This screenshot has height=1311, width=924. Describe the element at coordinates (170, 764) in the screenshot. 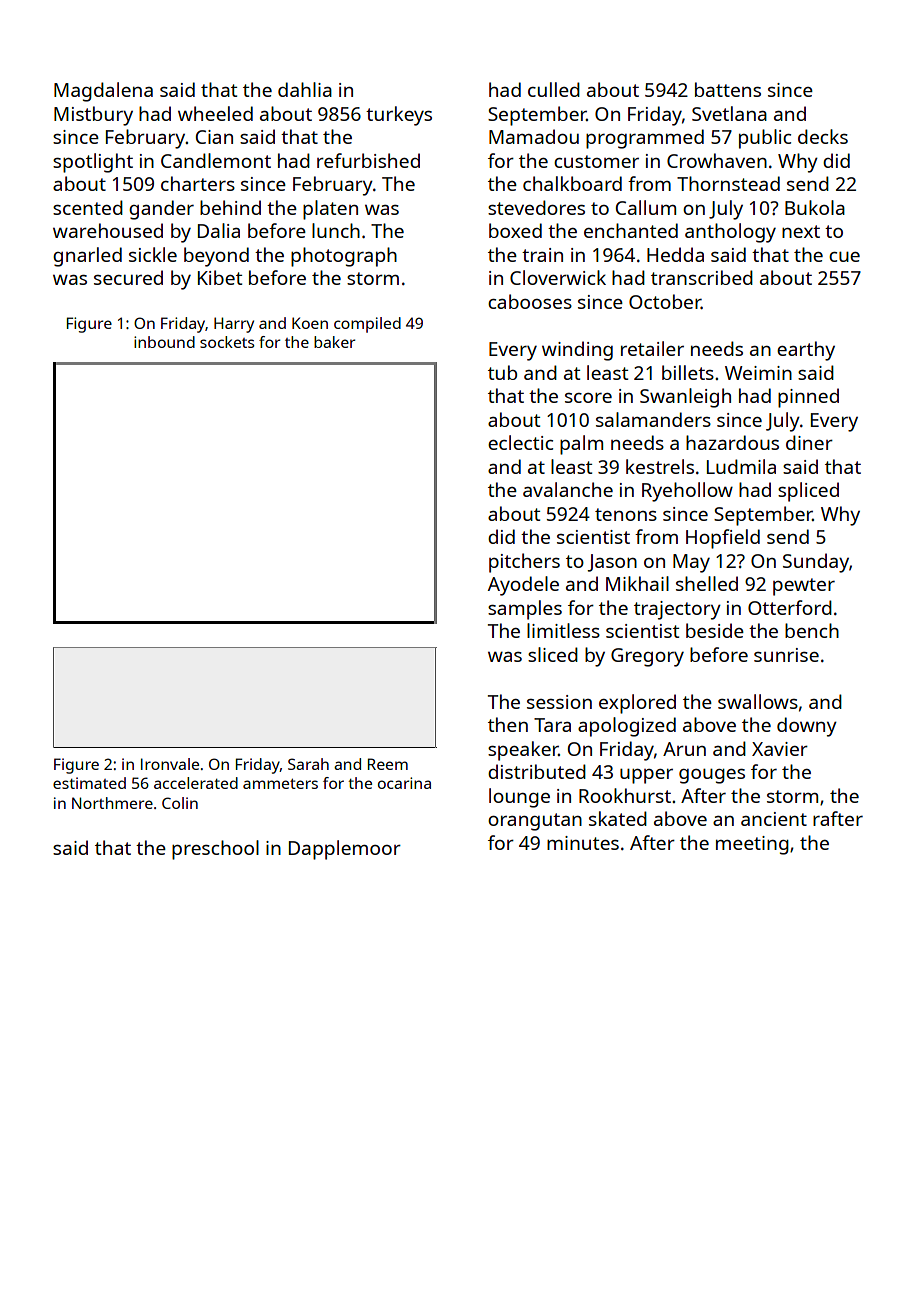

I see `Ironvale` at that location.
